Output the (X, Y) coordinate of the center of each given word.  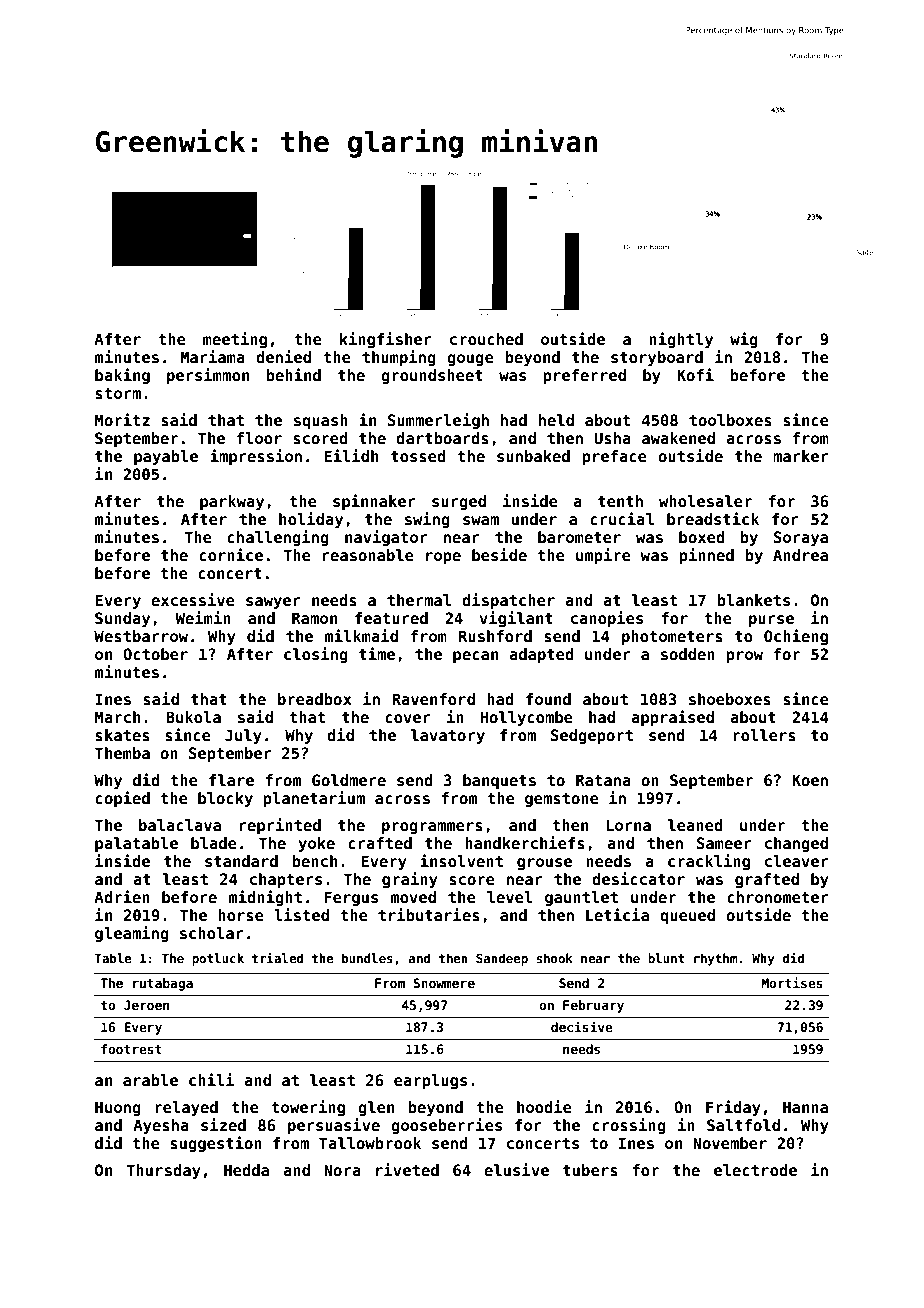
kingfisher (386, 340)
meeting (235, 340)
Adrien (122, 896)
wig (744, 340)
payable (166, 457)
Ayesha (161, 1126)
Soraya (801, 538)
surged (459, 502)
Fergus (351, 898)
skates (122, 735)
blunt (666, 958)
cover (408, 719)
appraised (672, 718)
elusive (516, 1170)
